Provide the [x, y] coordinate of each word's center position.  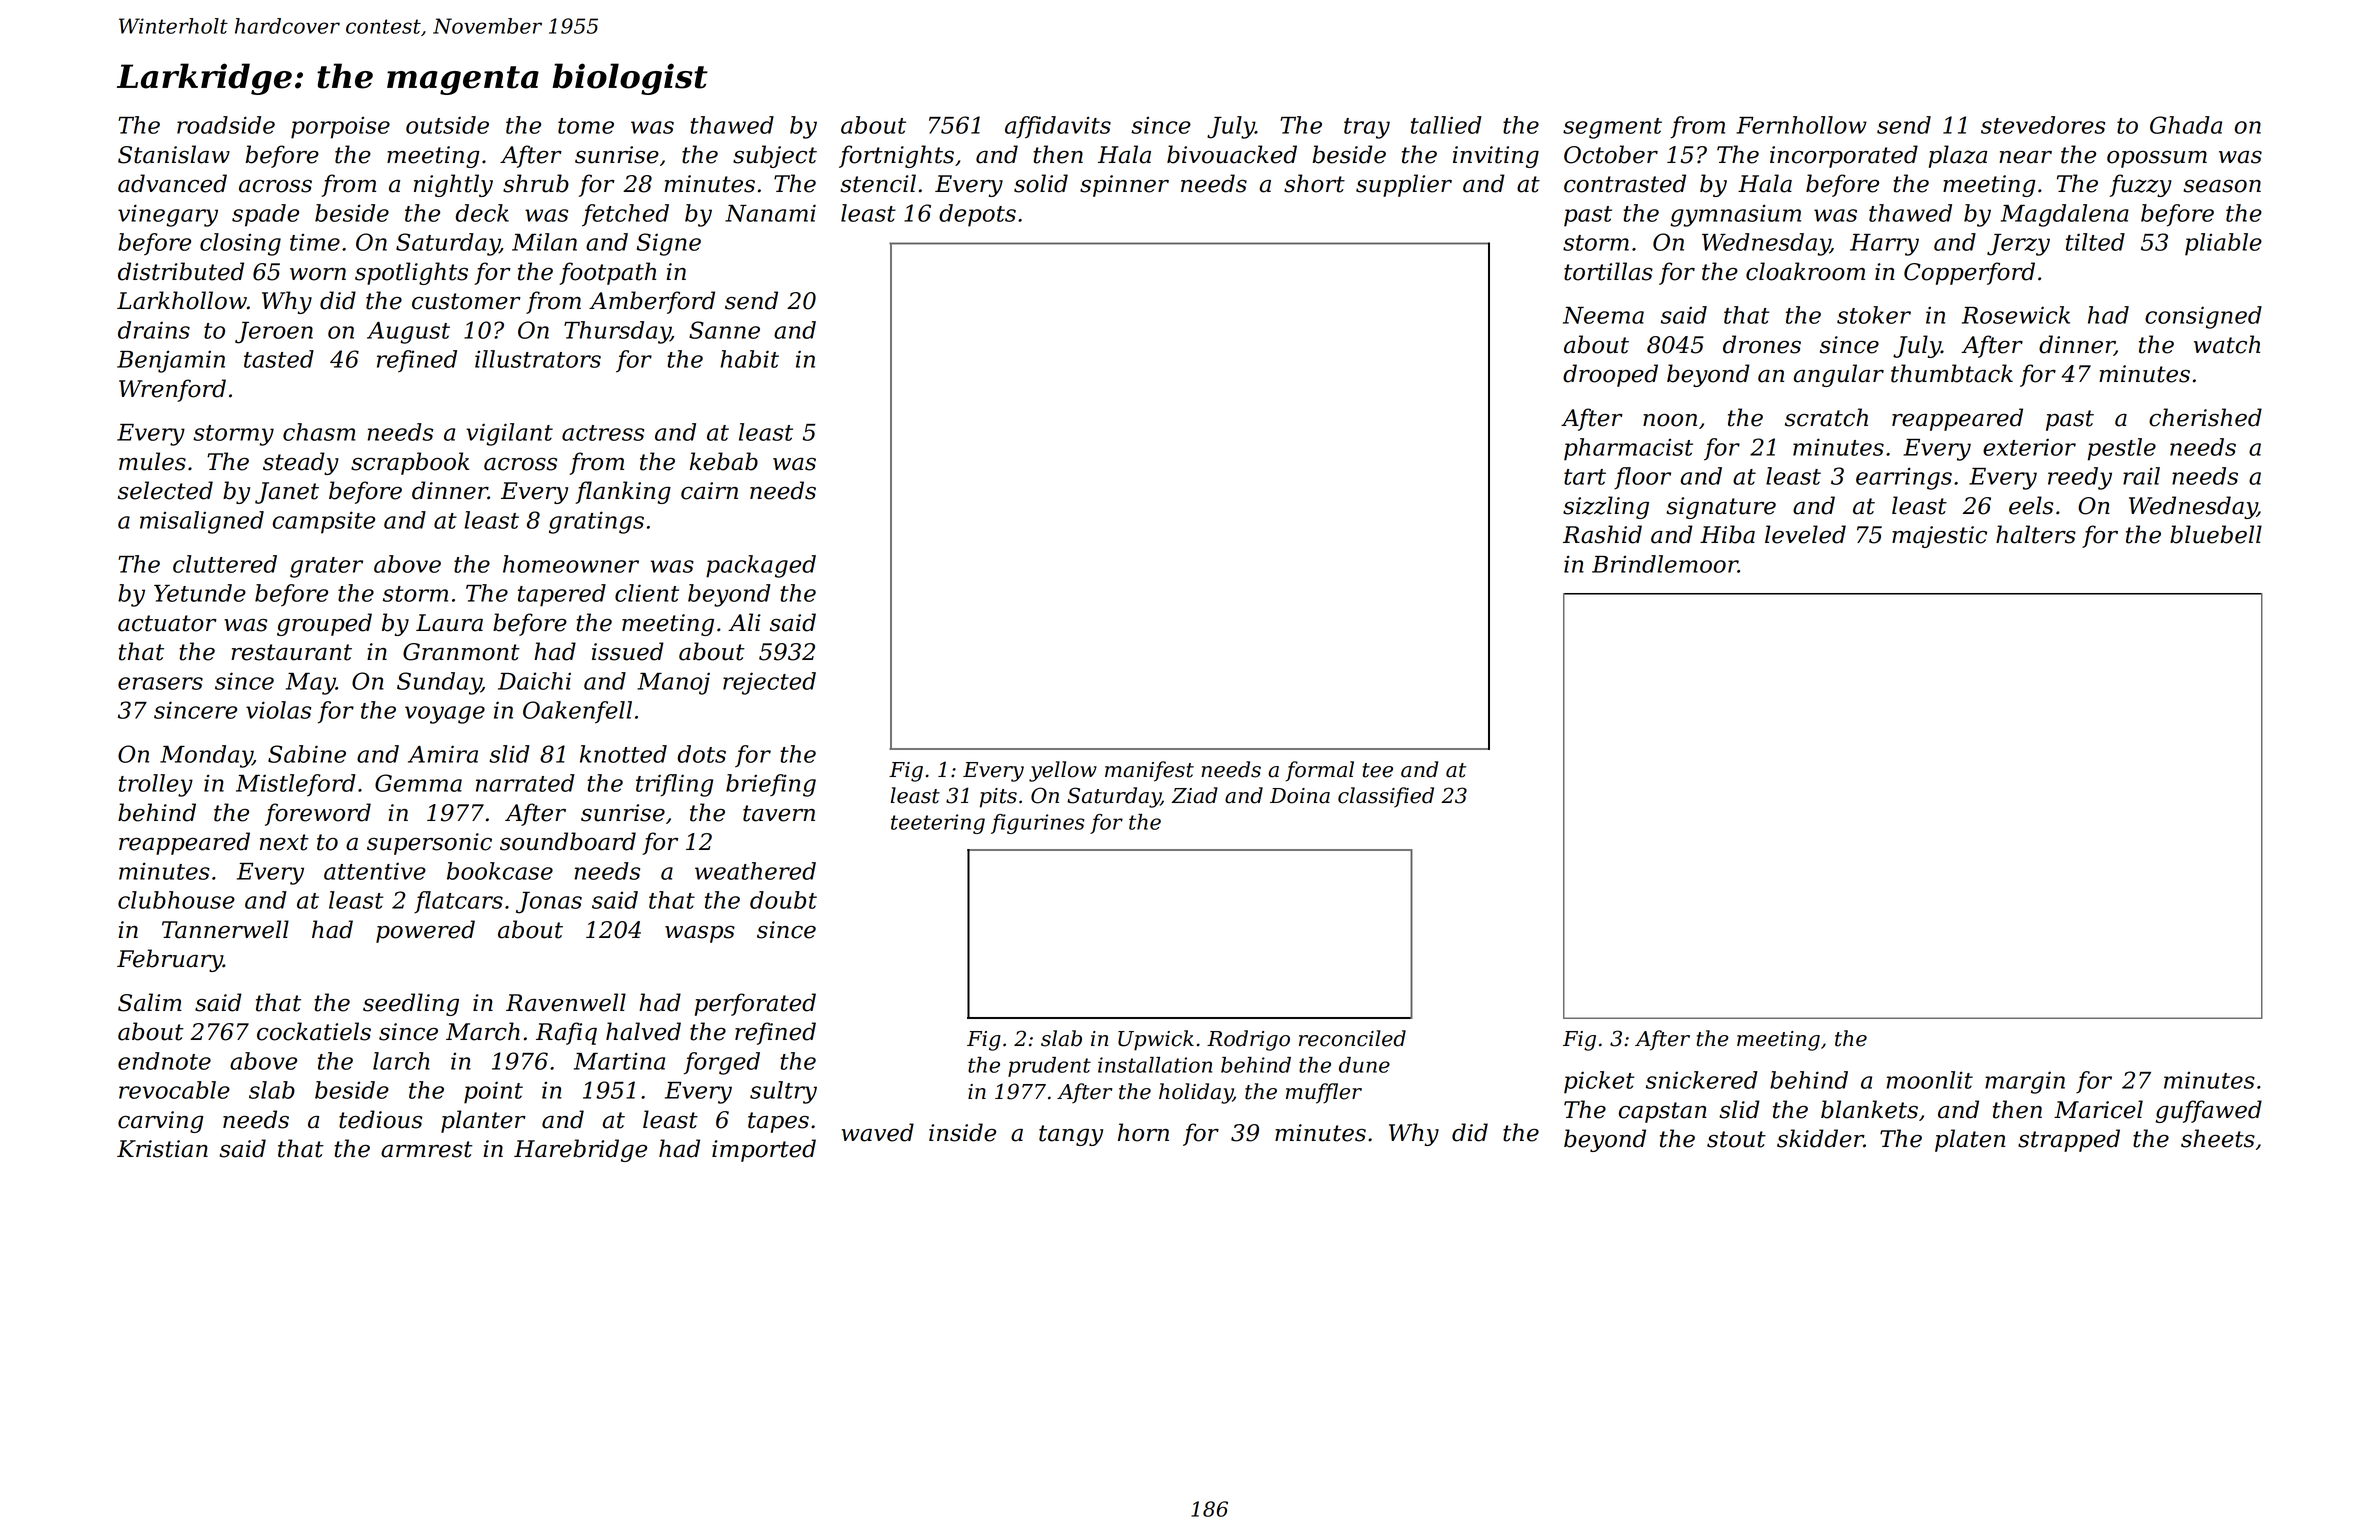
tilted [2095, 242]
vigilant [509, 434]
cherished [2205, 417]
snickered [1702, 1080]
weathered [755, 871]
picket [1599, 1082]
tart [1585, 477]
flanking [623, 492]
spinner [1124, 186]
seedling [411, 1004]
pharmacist [1628, 449]
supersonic [429, 844]
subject [775, 156]
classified [1386, 797]
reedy [2080, 478]
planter [483, 1121]
